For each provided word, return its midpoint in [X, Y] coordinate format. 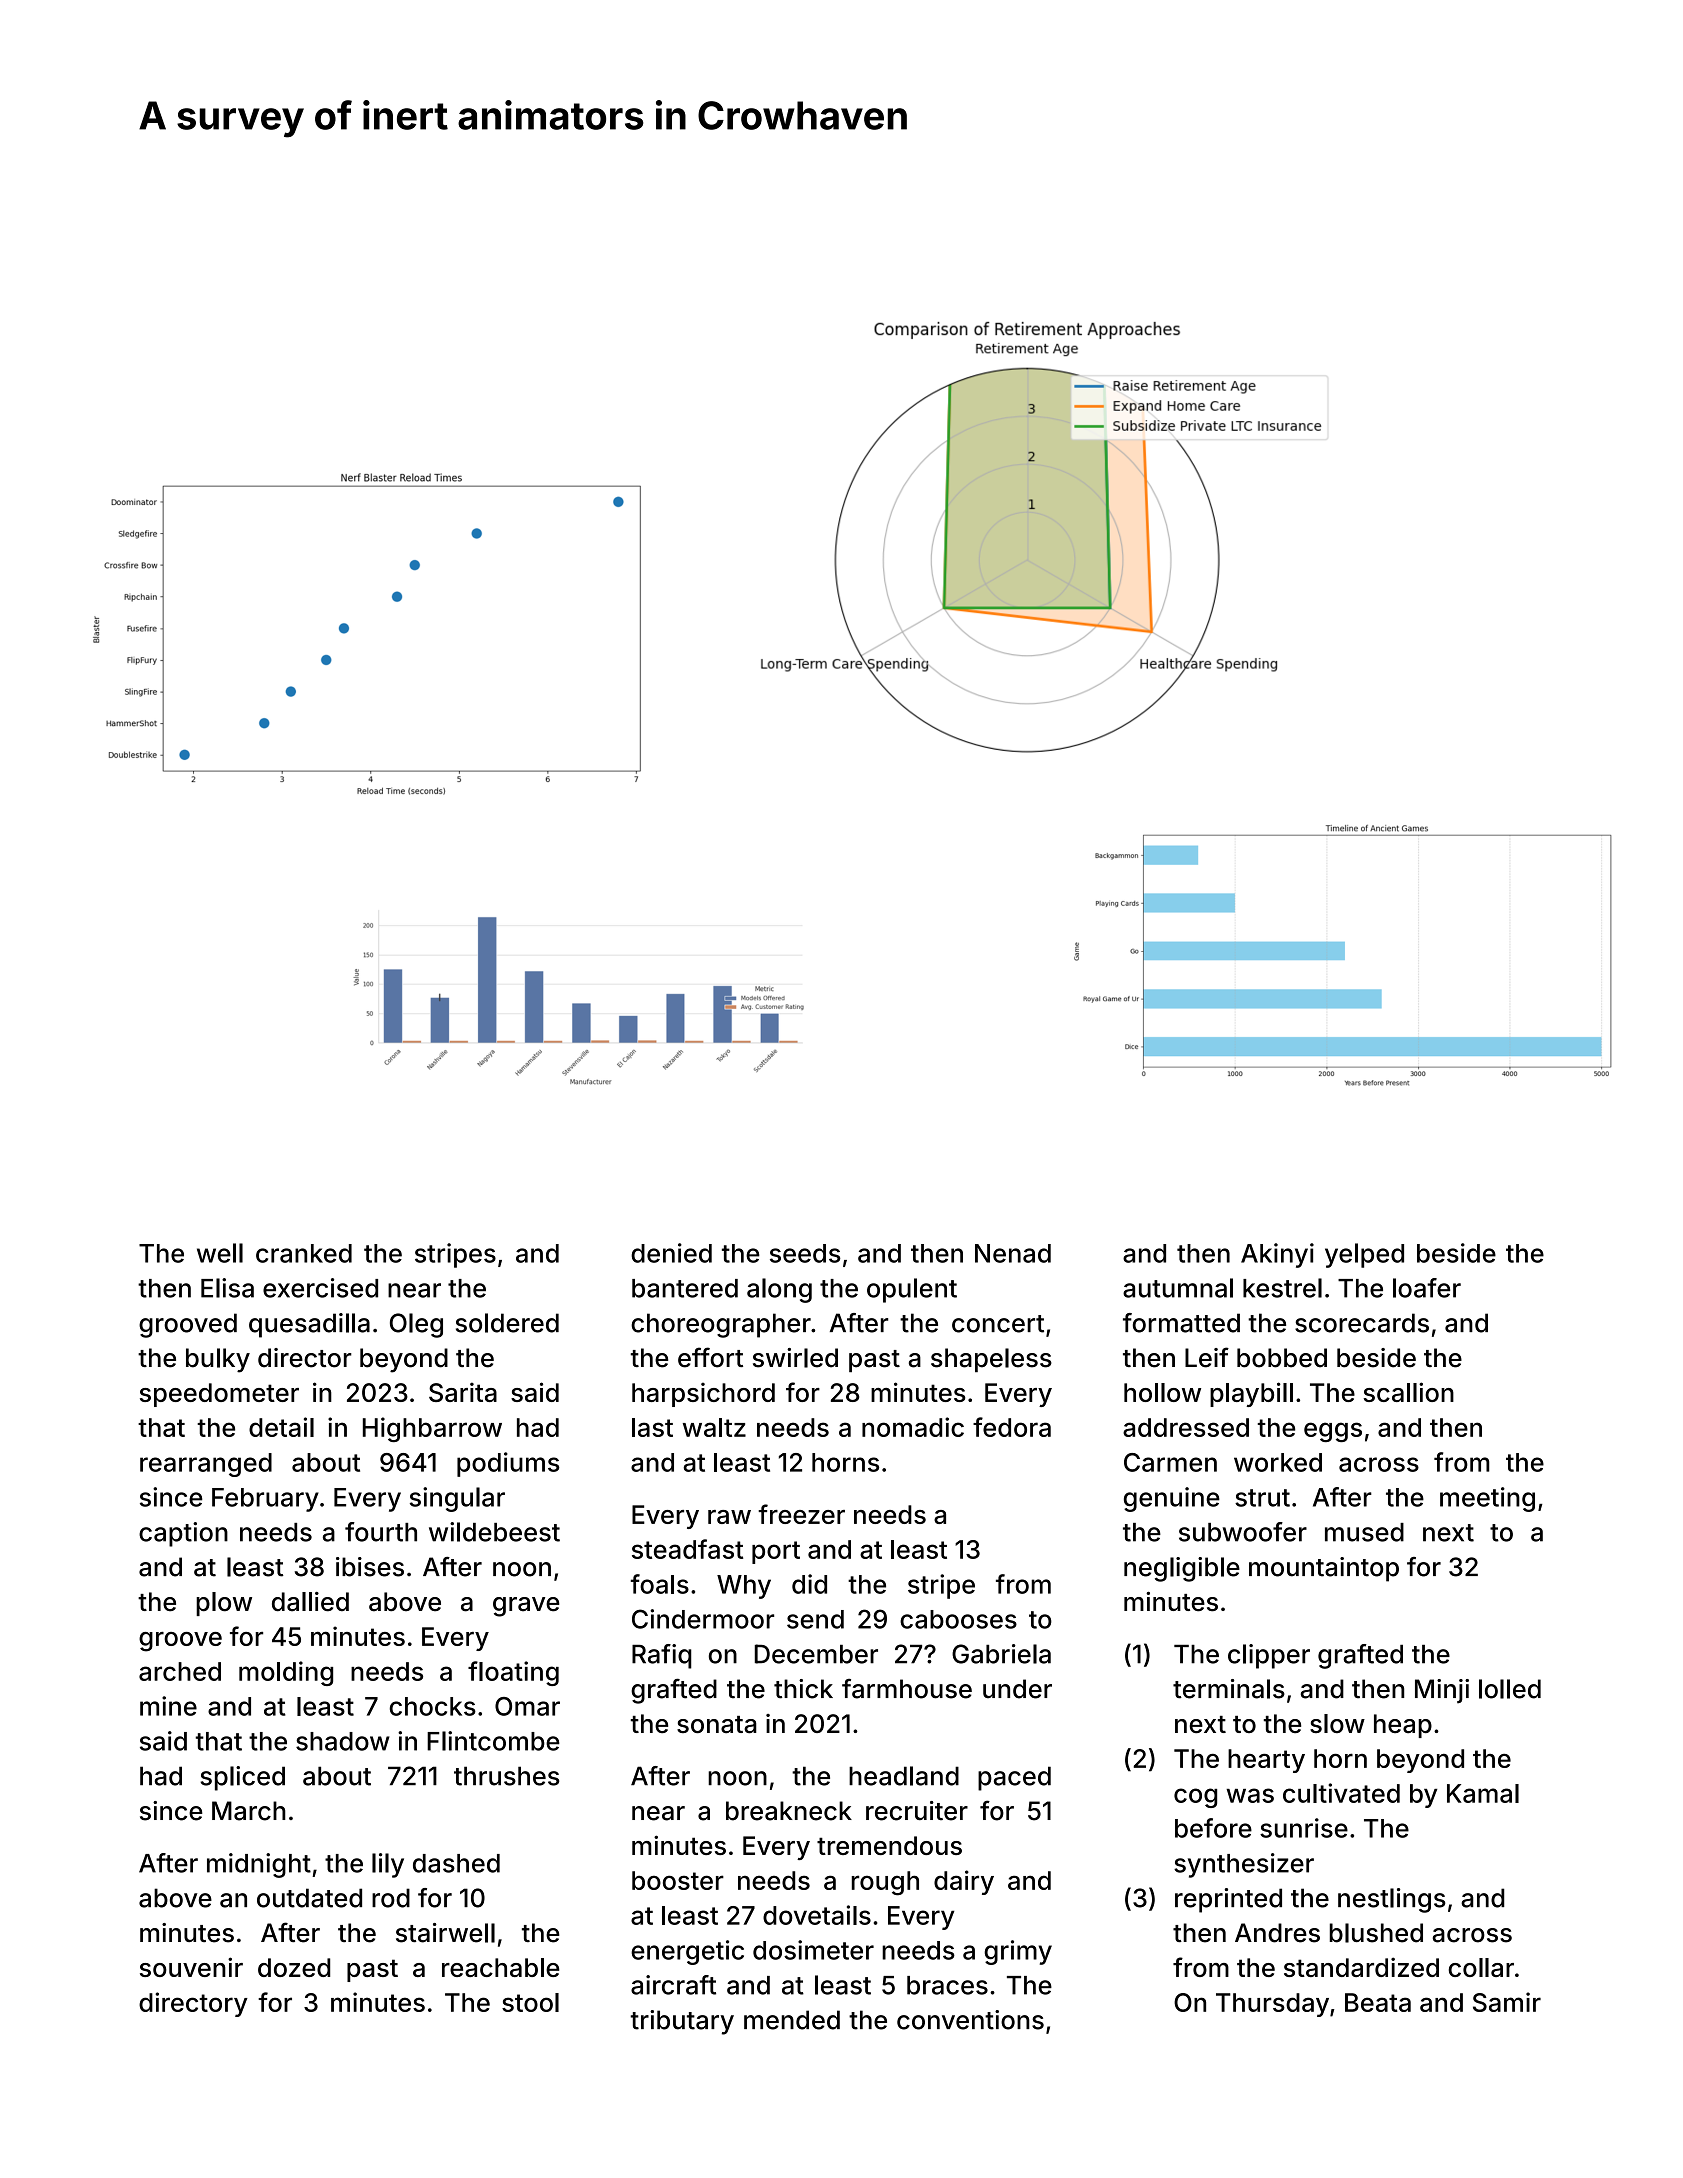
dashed [456, 1863]
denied [671, 1253]
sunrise [1304, 1828]
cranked [304, 1253]
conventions [970, 2020]
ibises [370, 1567]
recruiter [917, 1811]
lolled [1510, 1689]
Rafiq [662, 1656]
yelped [1364, 1255]
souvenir [191, 1967]
